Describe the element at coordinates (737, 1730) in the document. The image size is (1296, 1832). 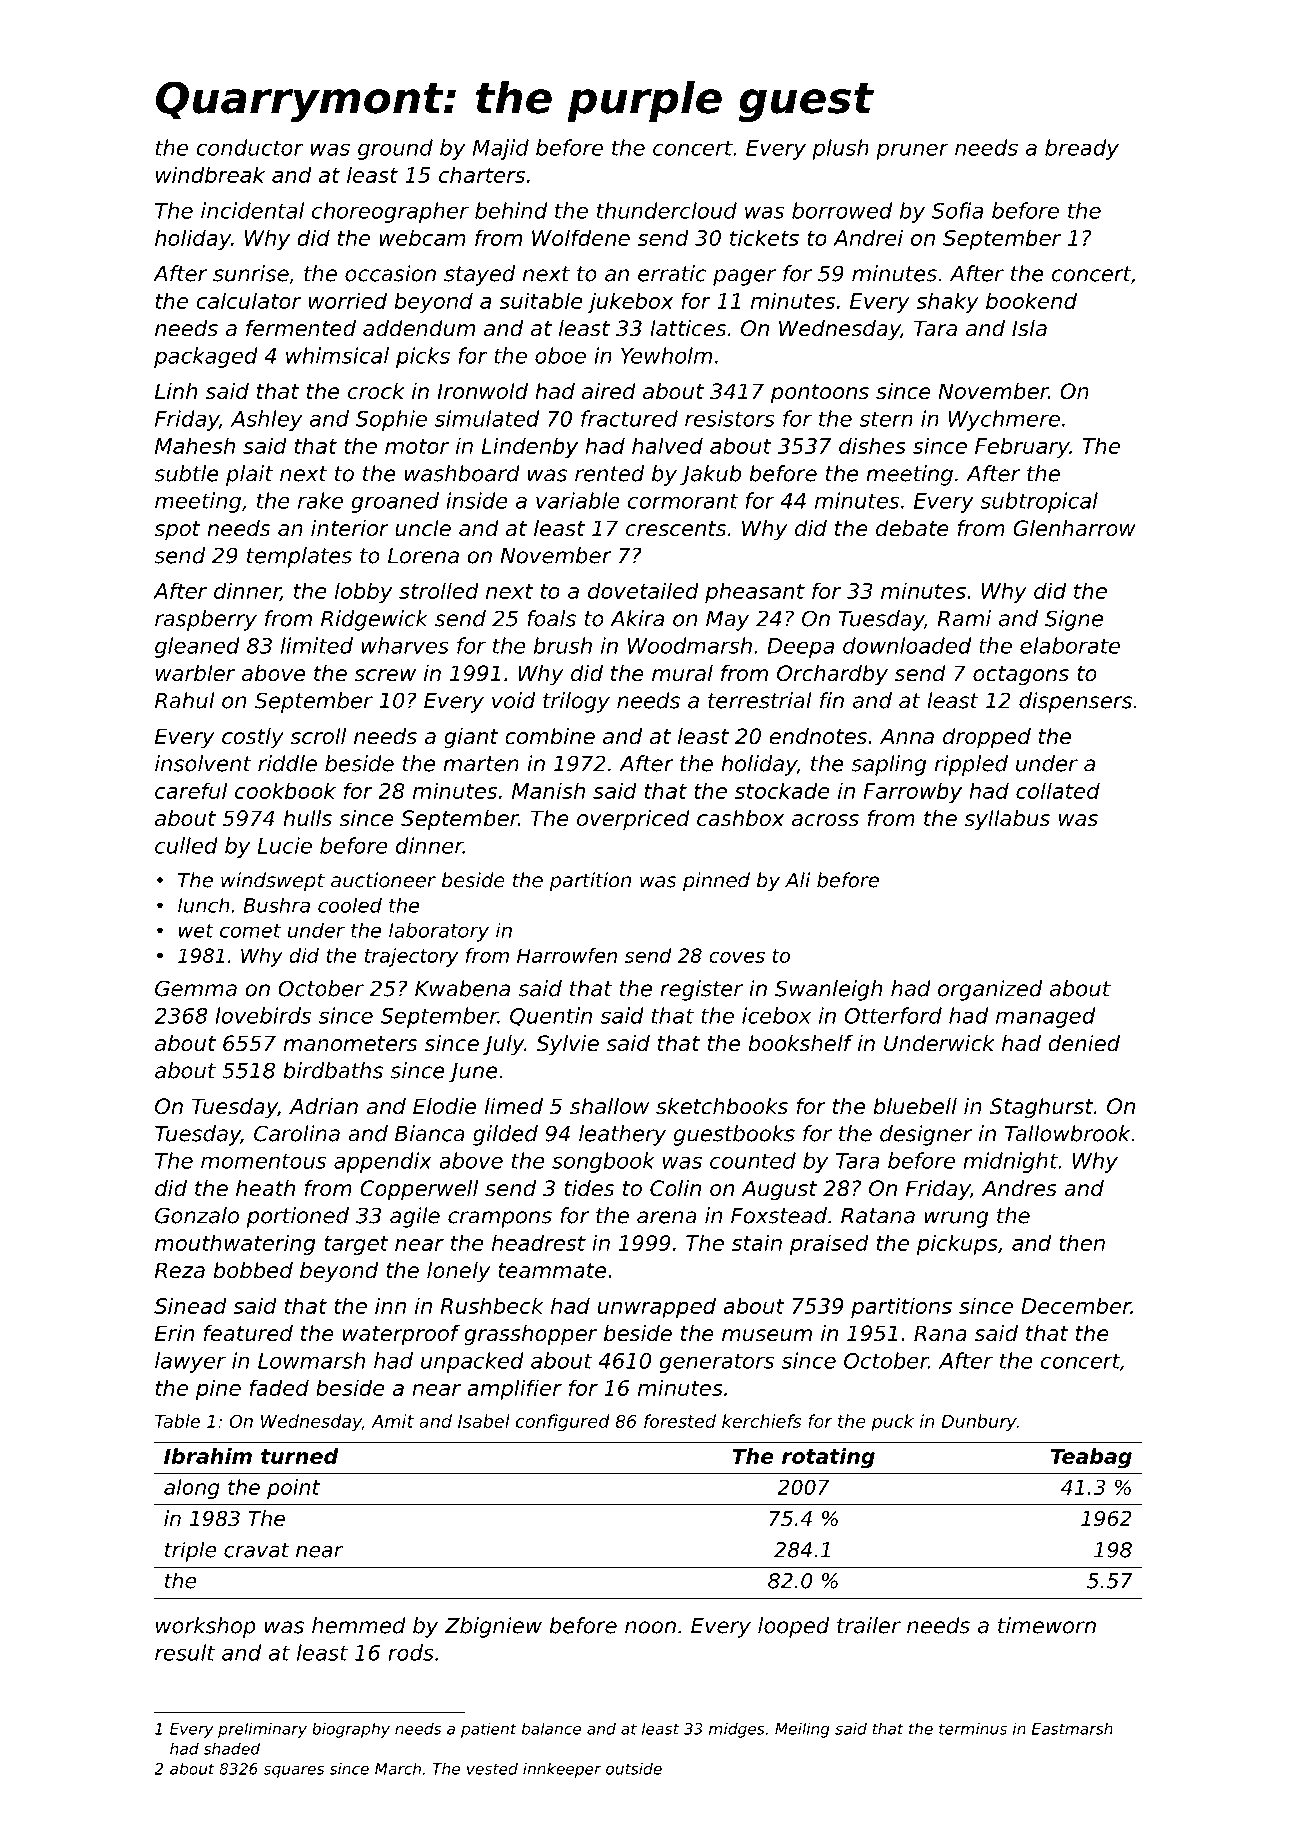
I see `midges` at that location.
